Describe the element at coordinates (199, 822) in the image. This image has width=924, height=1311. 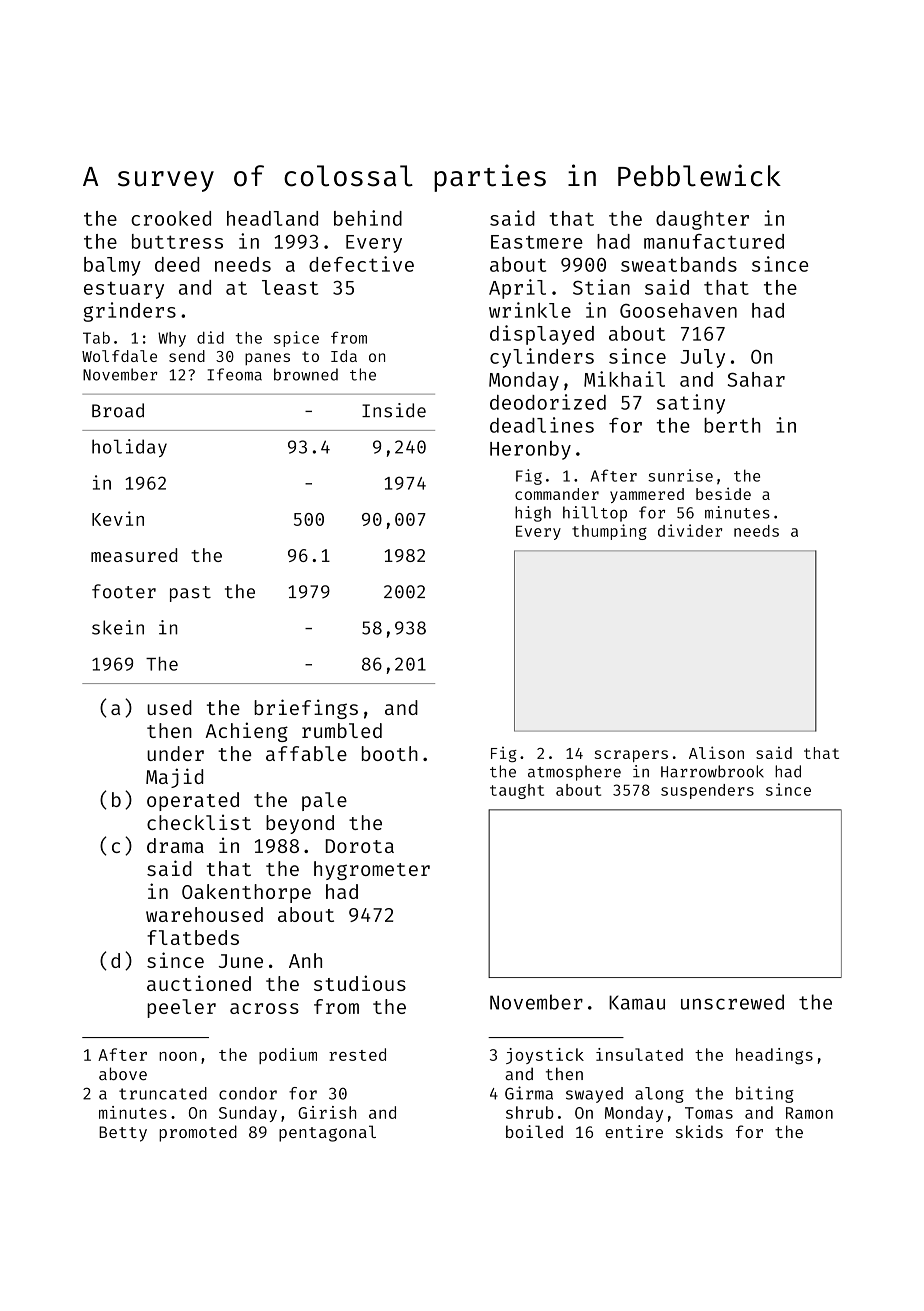
I see `checklist` at that location.
